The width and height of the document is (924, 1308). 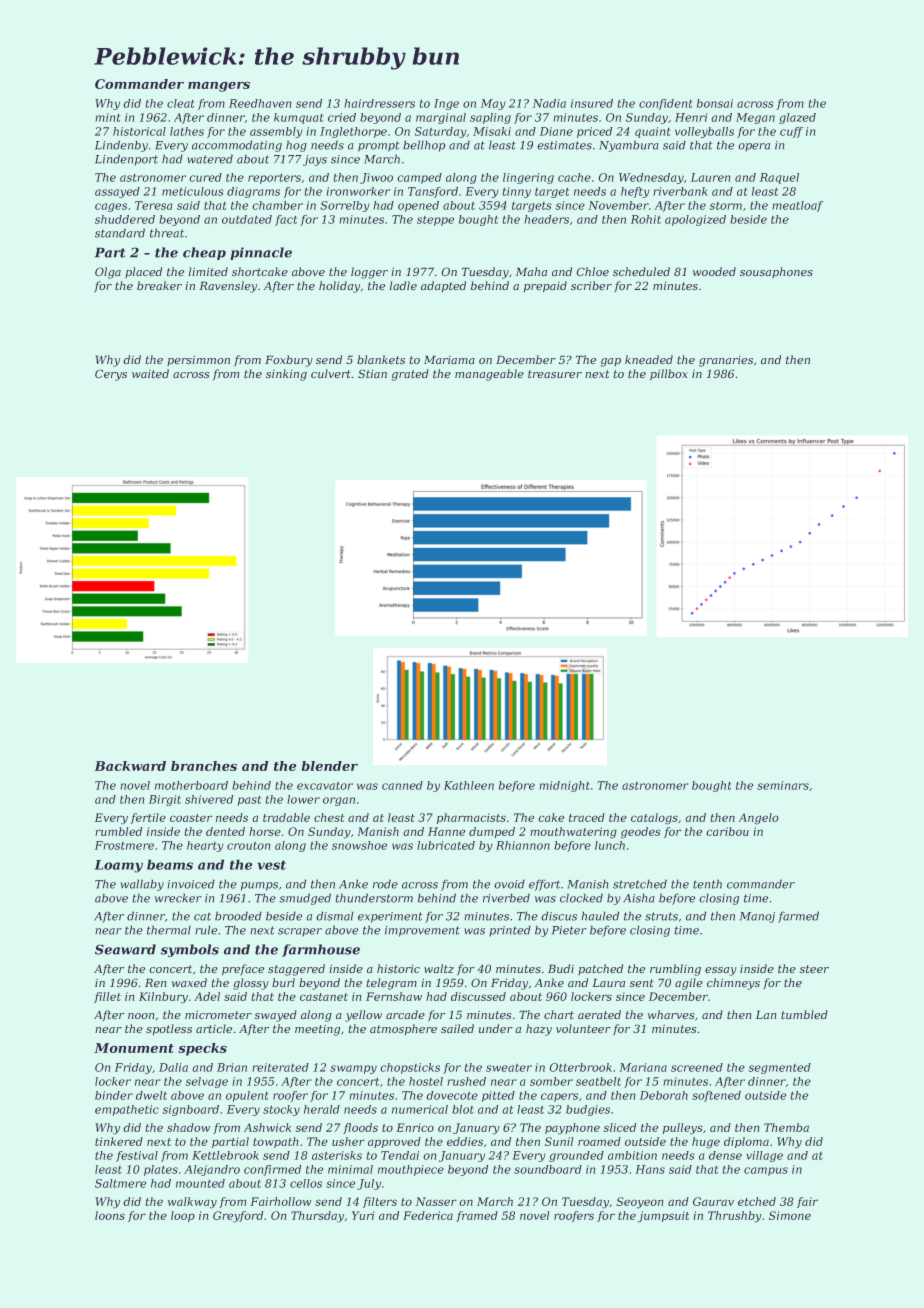 What do you see at coordinates (187, 131) in the document?
I see `lathes` at bounding box center [187, 131].
